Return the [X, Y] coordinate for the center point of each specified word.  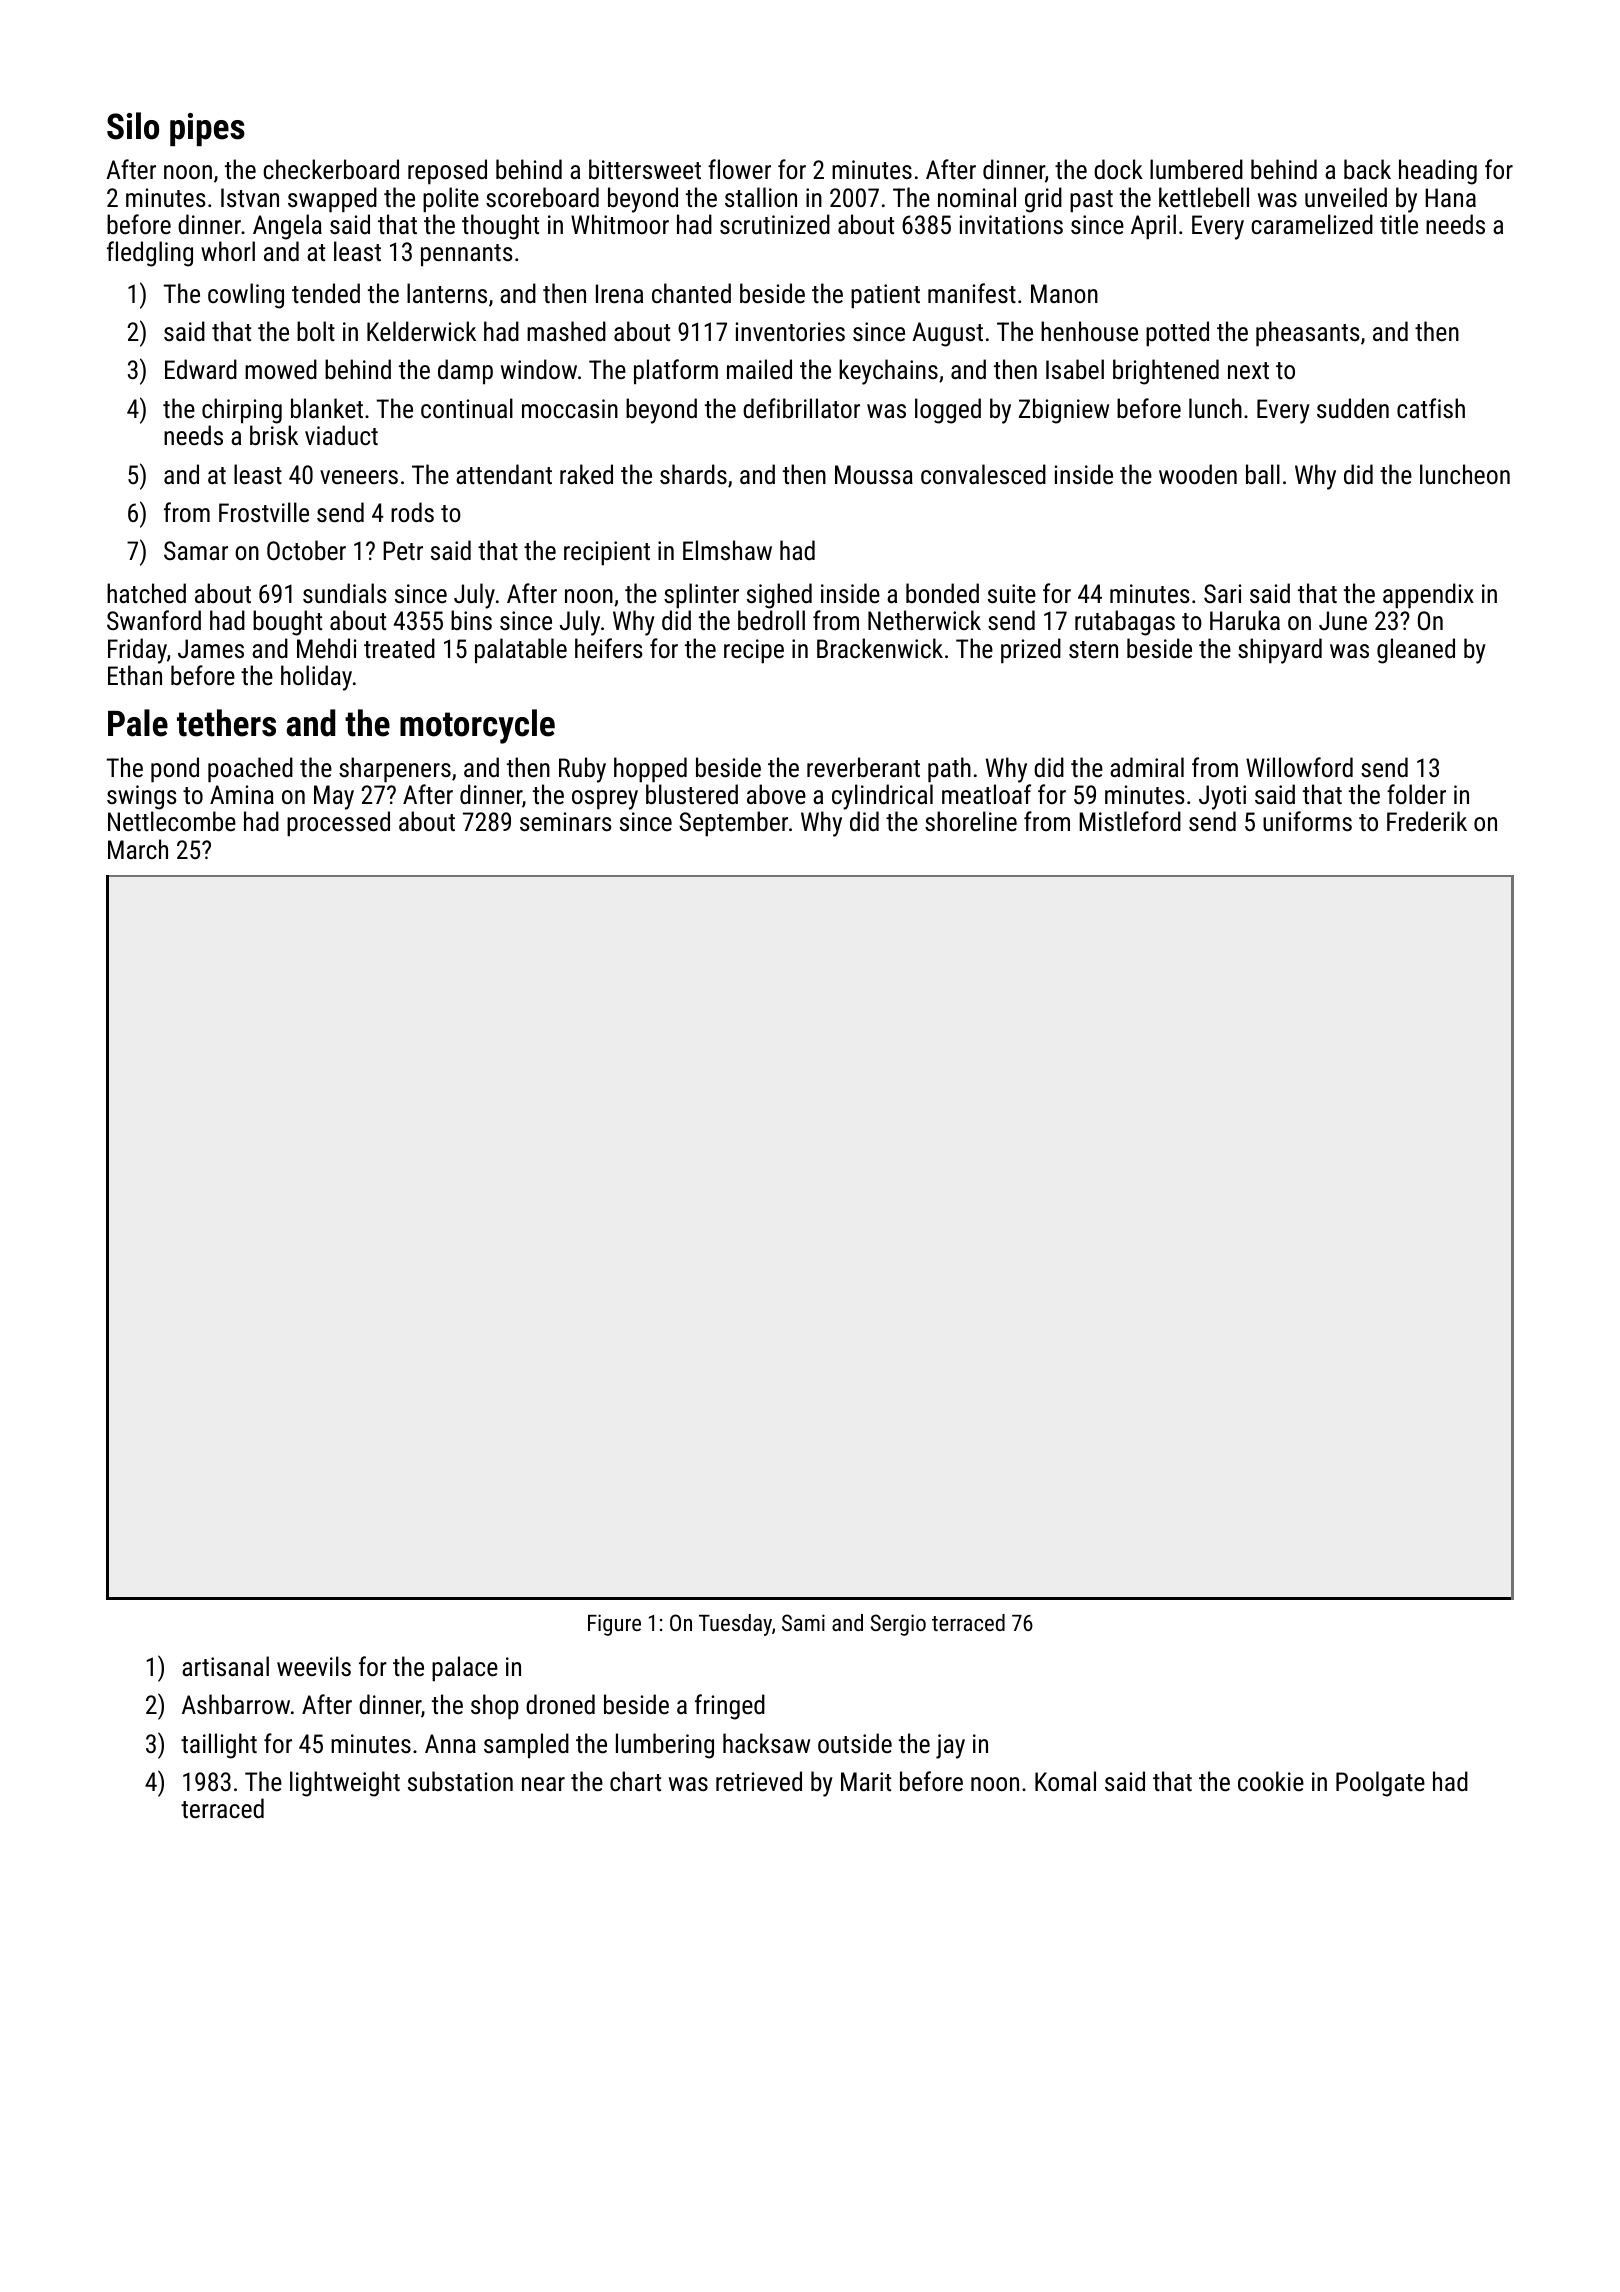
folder [1416, 794]
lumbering [665, 1746]
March [138, 849]
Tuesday [735, 1625]
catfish [1431, 408]
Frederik [1427, 821]
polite [451, 200]
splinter [701, 596]
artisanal [225, 1666]
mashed [566, 331]
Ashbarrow [236, 1704]
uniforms [1307, 821]
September [733, 824]
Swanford [154, 620]
